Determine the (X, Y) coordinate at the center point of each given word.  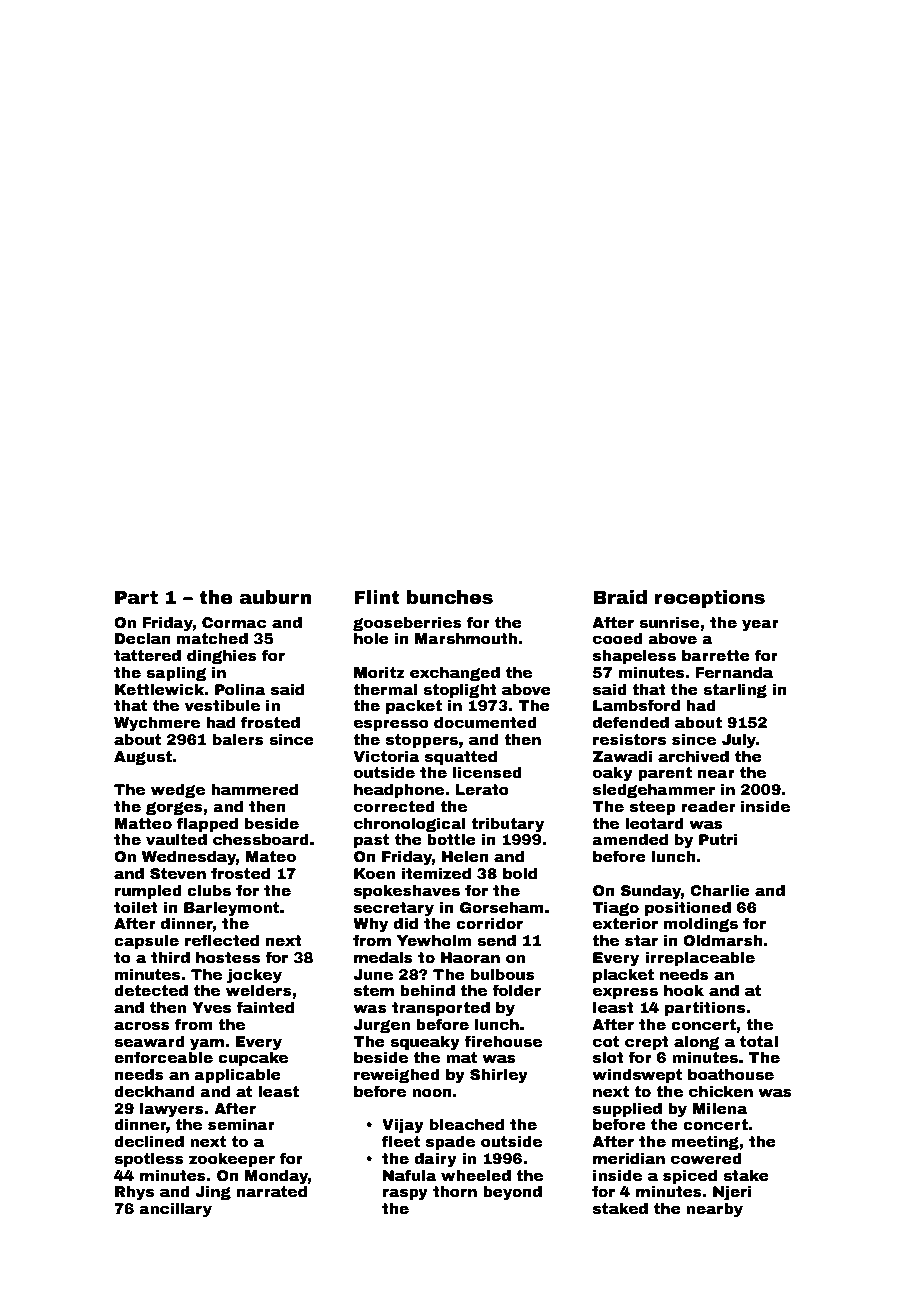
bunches (450, 597)
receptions (710, 599)
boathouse (731, 1074)
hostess (228, 957)
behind (427, 990)
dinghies (222, 657)
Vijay (403, 1126)
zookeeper (232, 1160)
